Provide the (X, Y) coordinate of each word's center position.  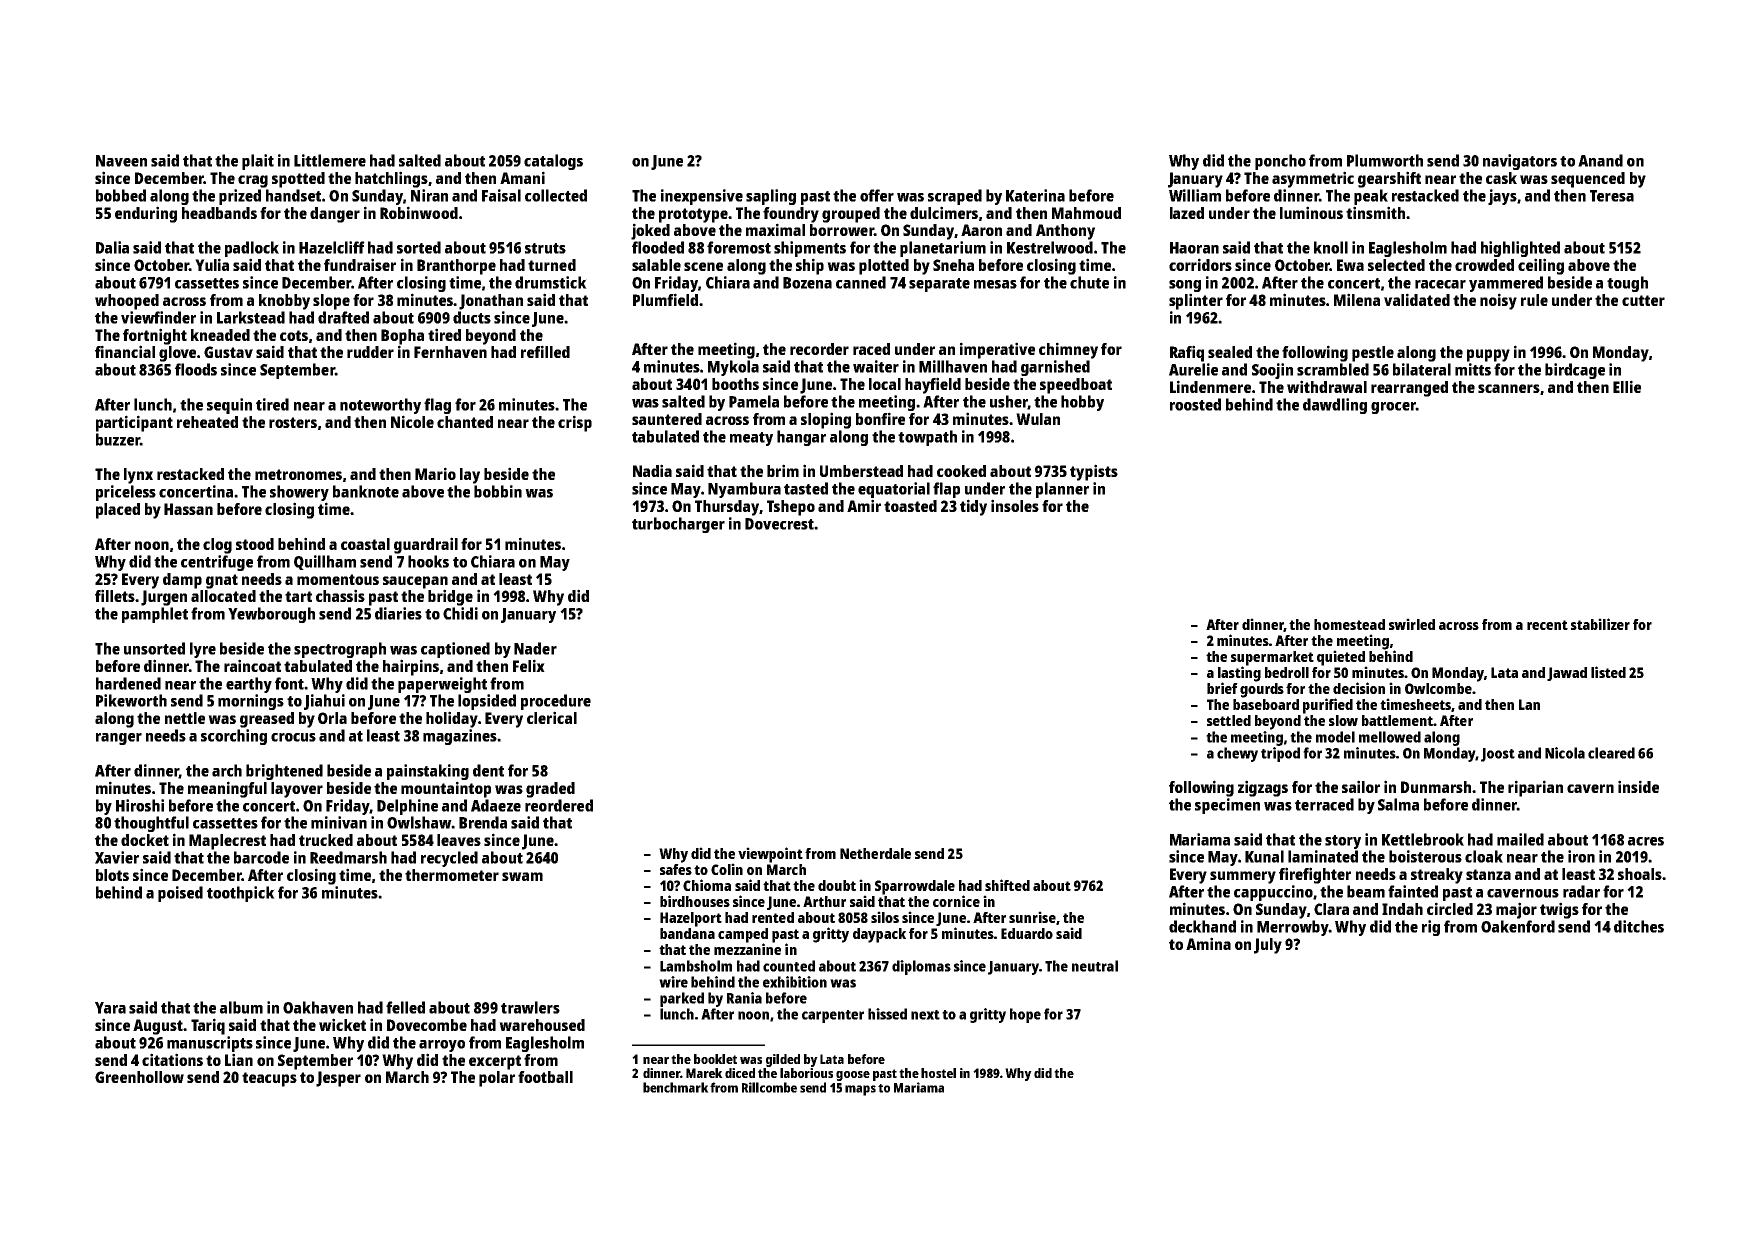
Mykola (733, 368)
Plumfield (665, 299)
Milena (1357, 299)
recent (1547, 625)
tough (1627, 284)
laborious (806, 1073)
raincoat (252, 665)
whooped (127, 302)
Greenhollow (139, 1077)
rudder (370, 352)
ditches (1639, 926)
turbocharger (678, 525)
